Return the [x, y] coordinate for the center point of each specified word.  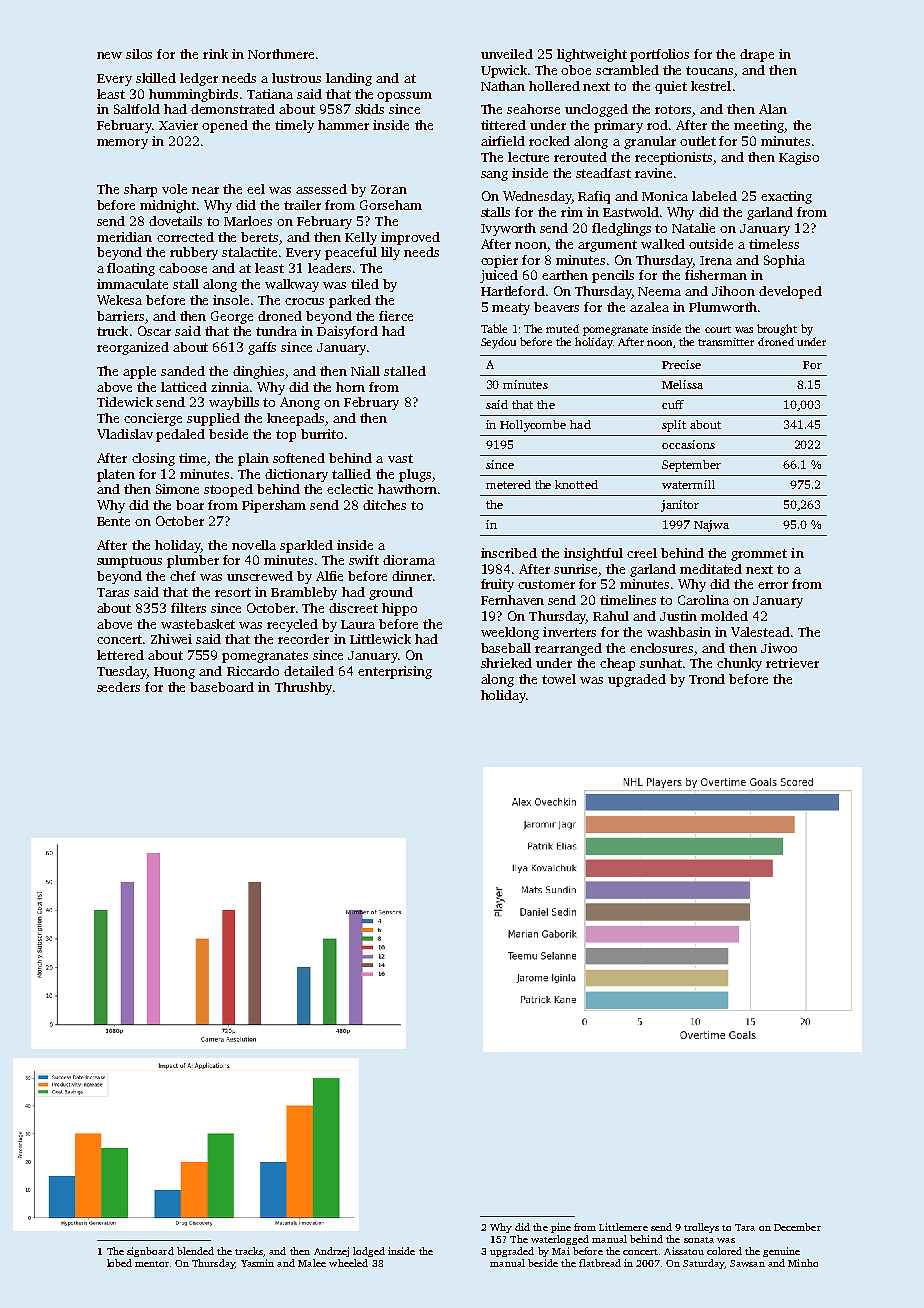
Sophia [784, 261]
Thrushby [303, 688]
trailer [302, 205]
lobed [119, 1263]
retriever [792, 663]
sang [494, 176]
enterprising [395, 672]
